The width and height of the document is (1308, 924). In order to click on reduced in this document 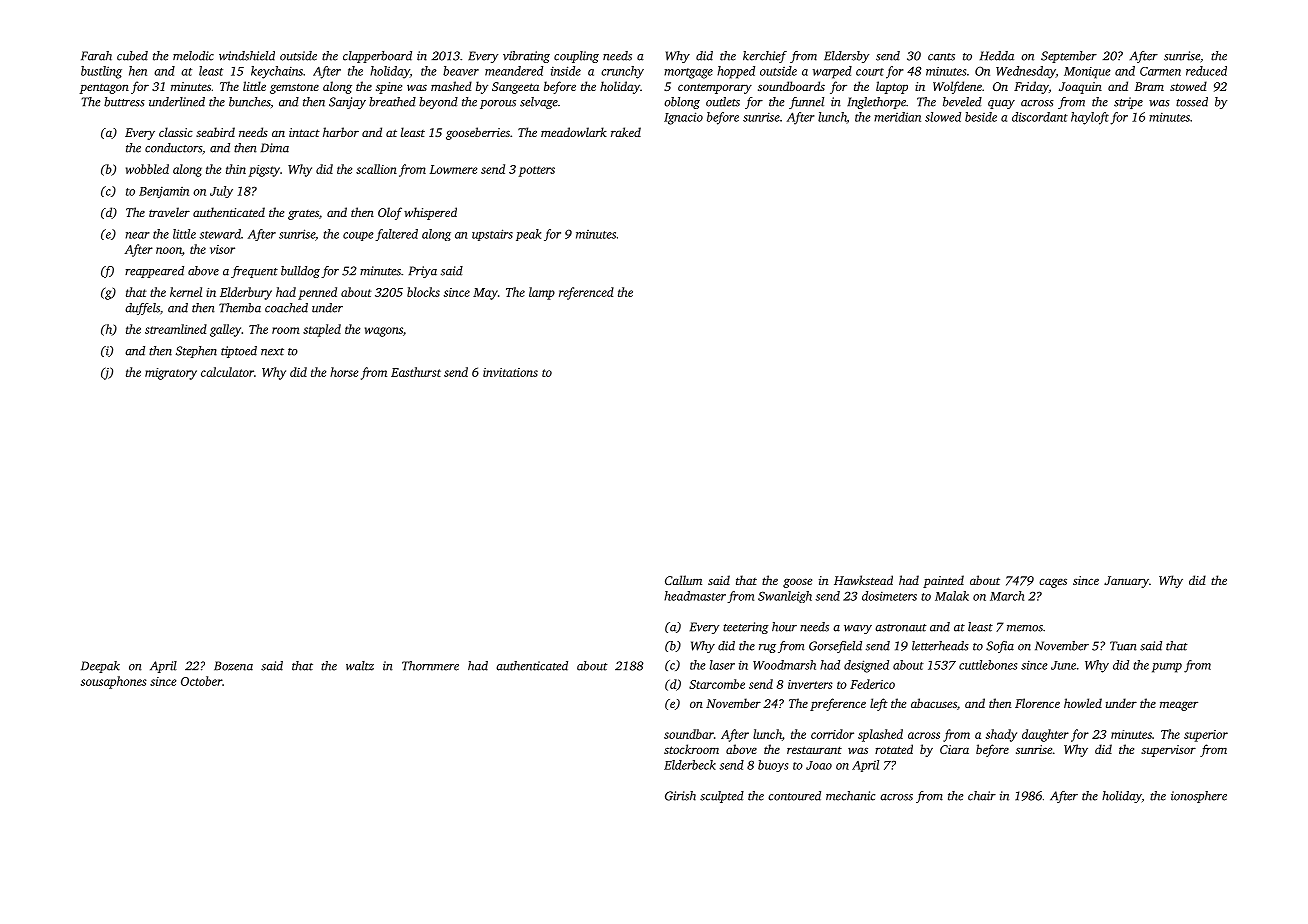, I will do `click(1206, 71)`.
